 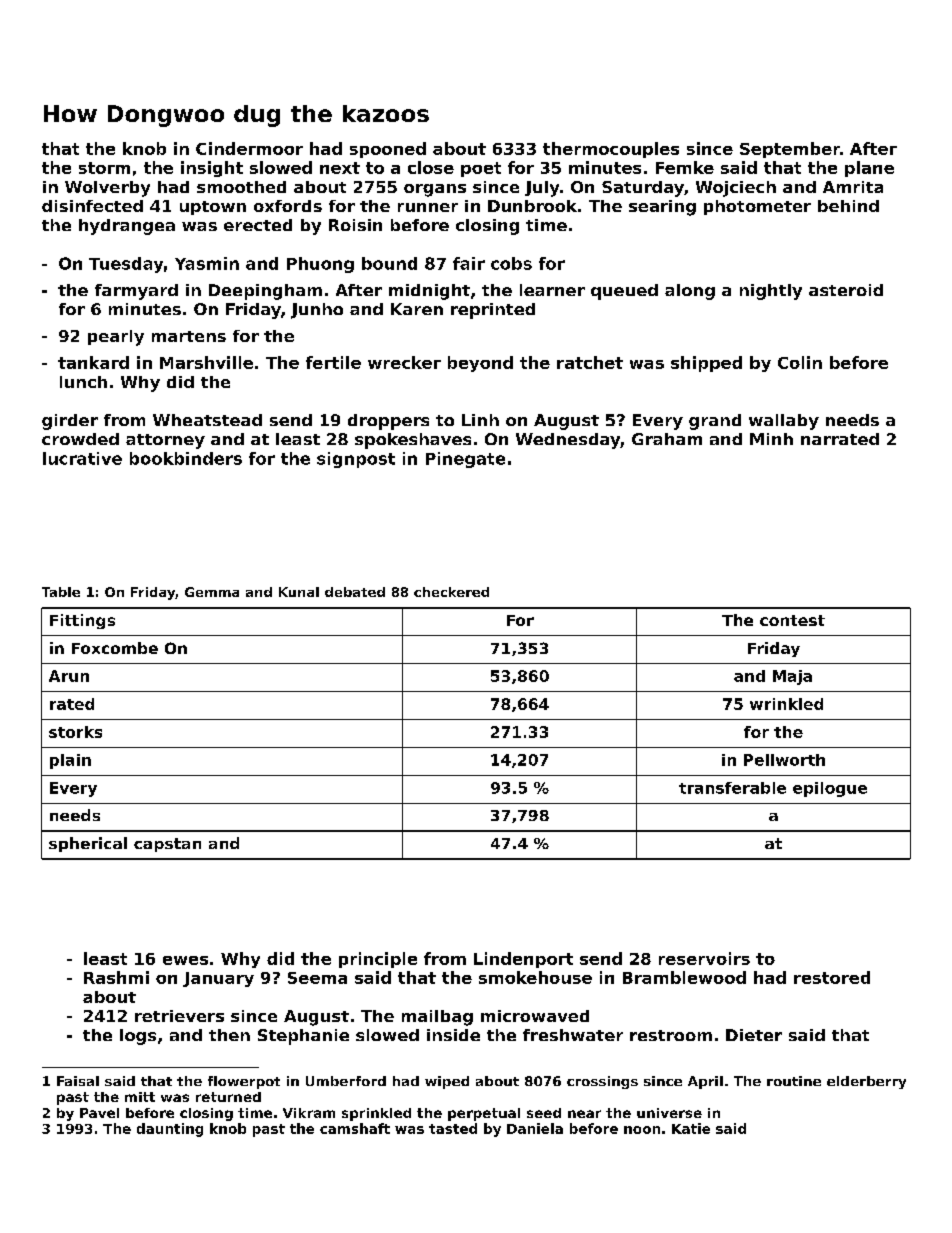 I want to click on Amrita, so click(x=853, y=187).
